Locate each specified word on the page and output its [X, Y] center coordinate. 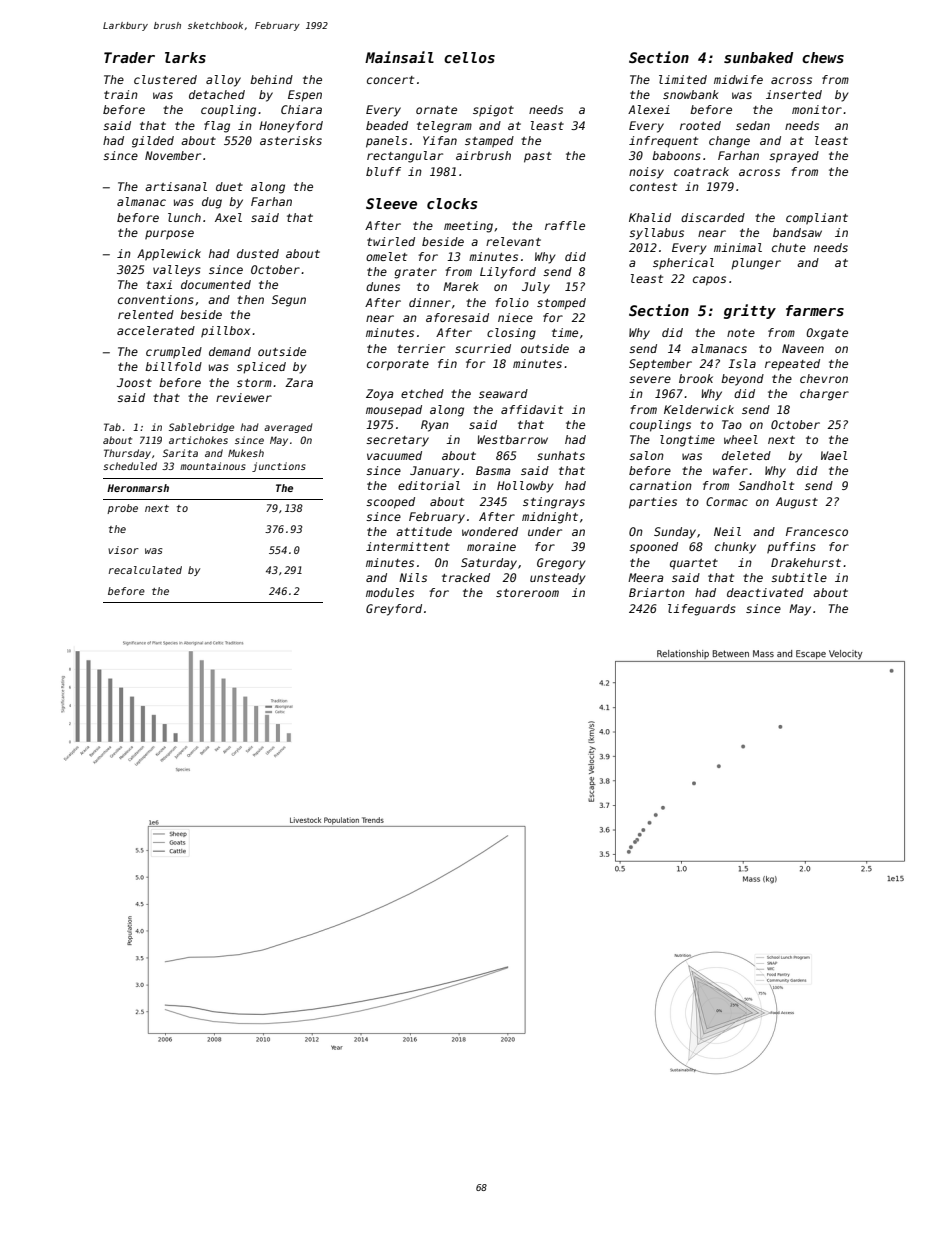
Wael [834, 455]
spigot [493, 111]
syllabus [656, 234]
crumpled [174, 353]
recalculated [145, 570]
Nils [413, 577]
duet [229, 186]
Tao [732, 424]
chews [823, 57]
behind [271, 79]
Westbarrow [512, 439]
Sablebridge [201, 428]
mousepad [394, 411]
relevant [513, 241]
